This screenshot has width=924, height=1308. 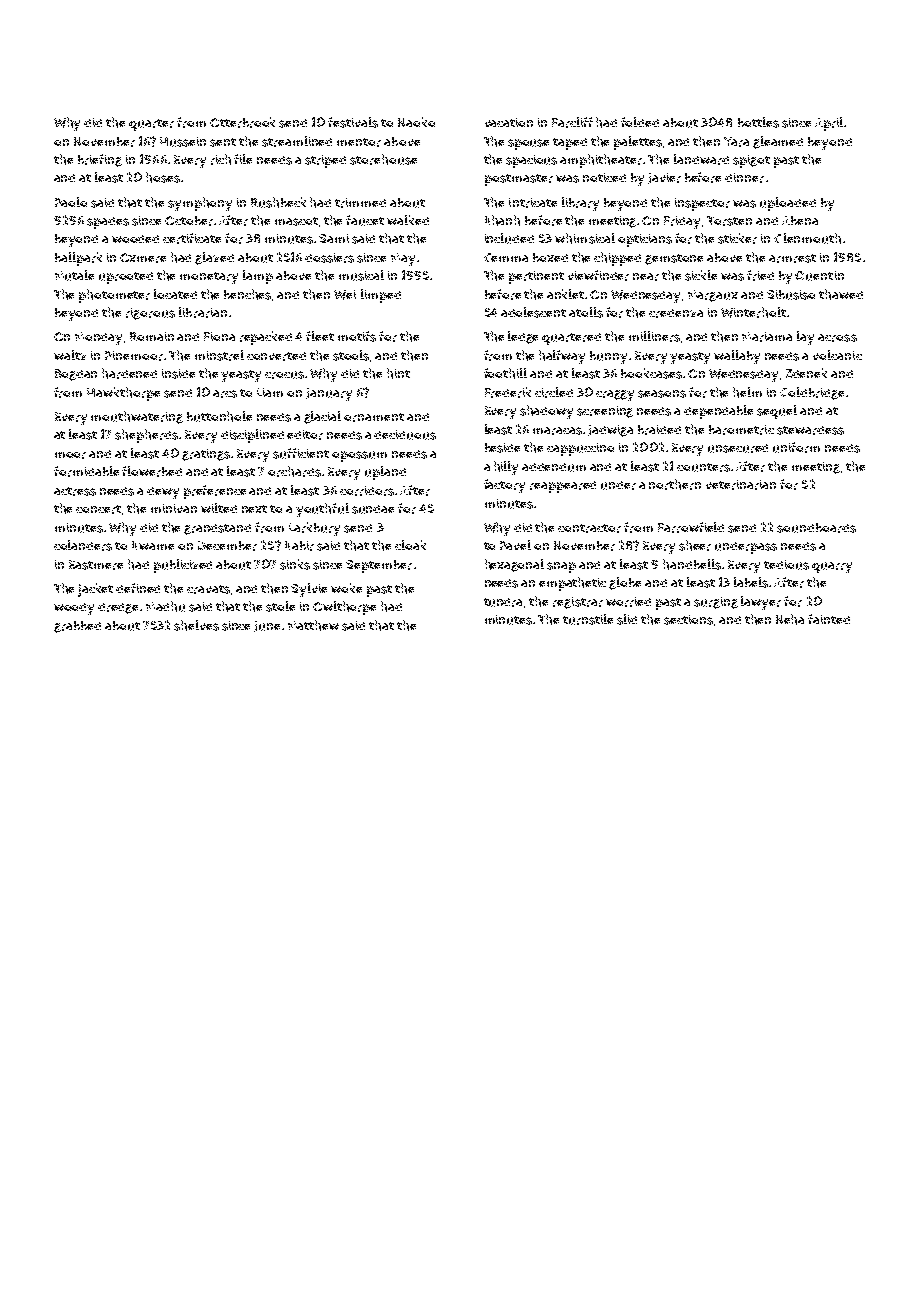 I want to click on Friday, so click(x=682, y=222).
